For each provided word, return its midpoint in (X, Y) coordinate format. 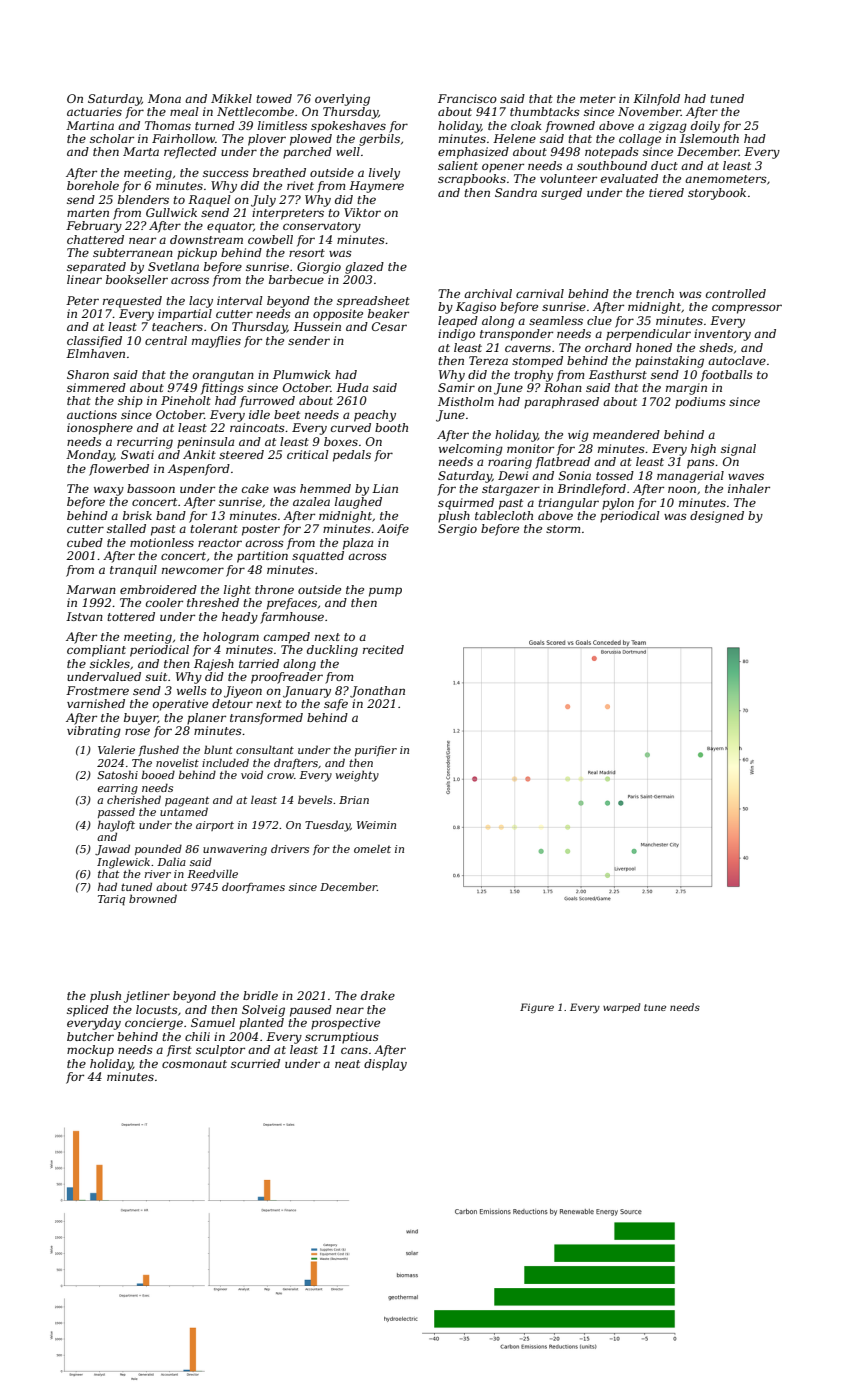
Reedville (212, 873)
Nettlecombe (255, 111)
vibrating (94, 732)
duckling (332, 651)
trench (655, 293)
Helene (514, 138)
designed (717, 517)
